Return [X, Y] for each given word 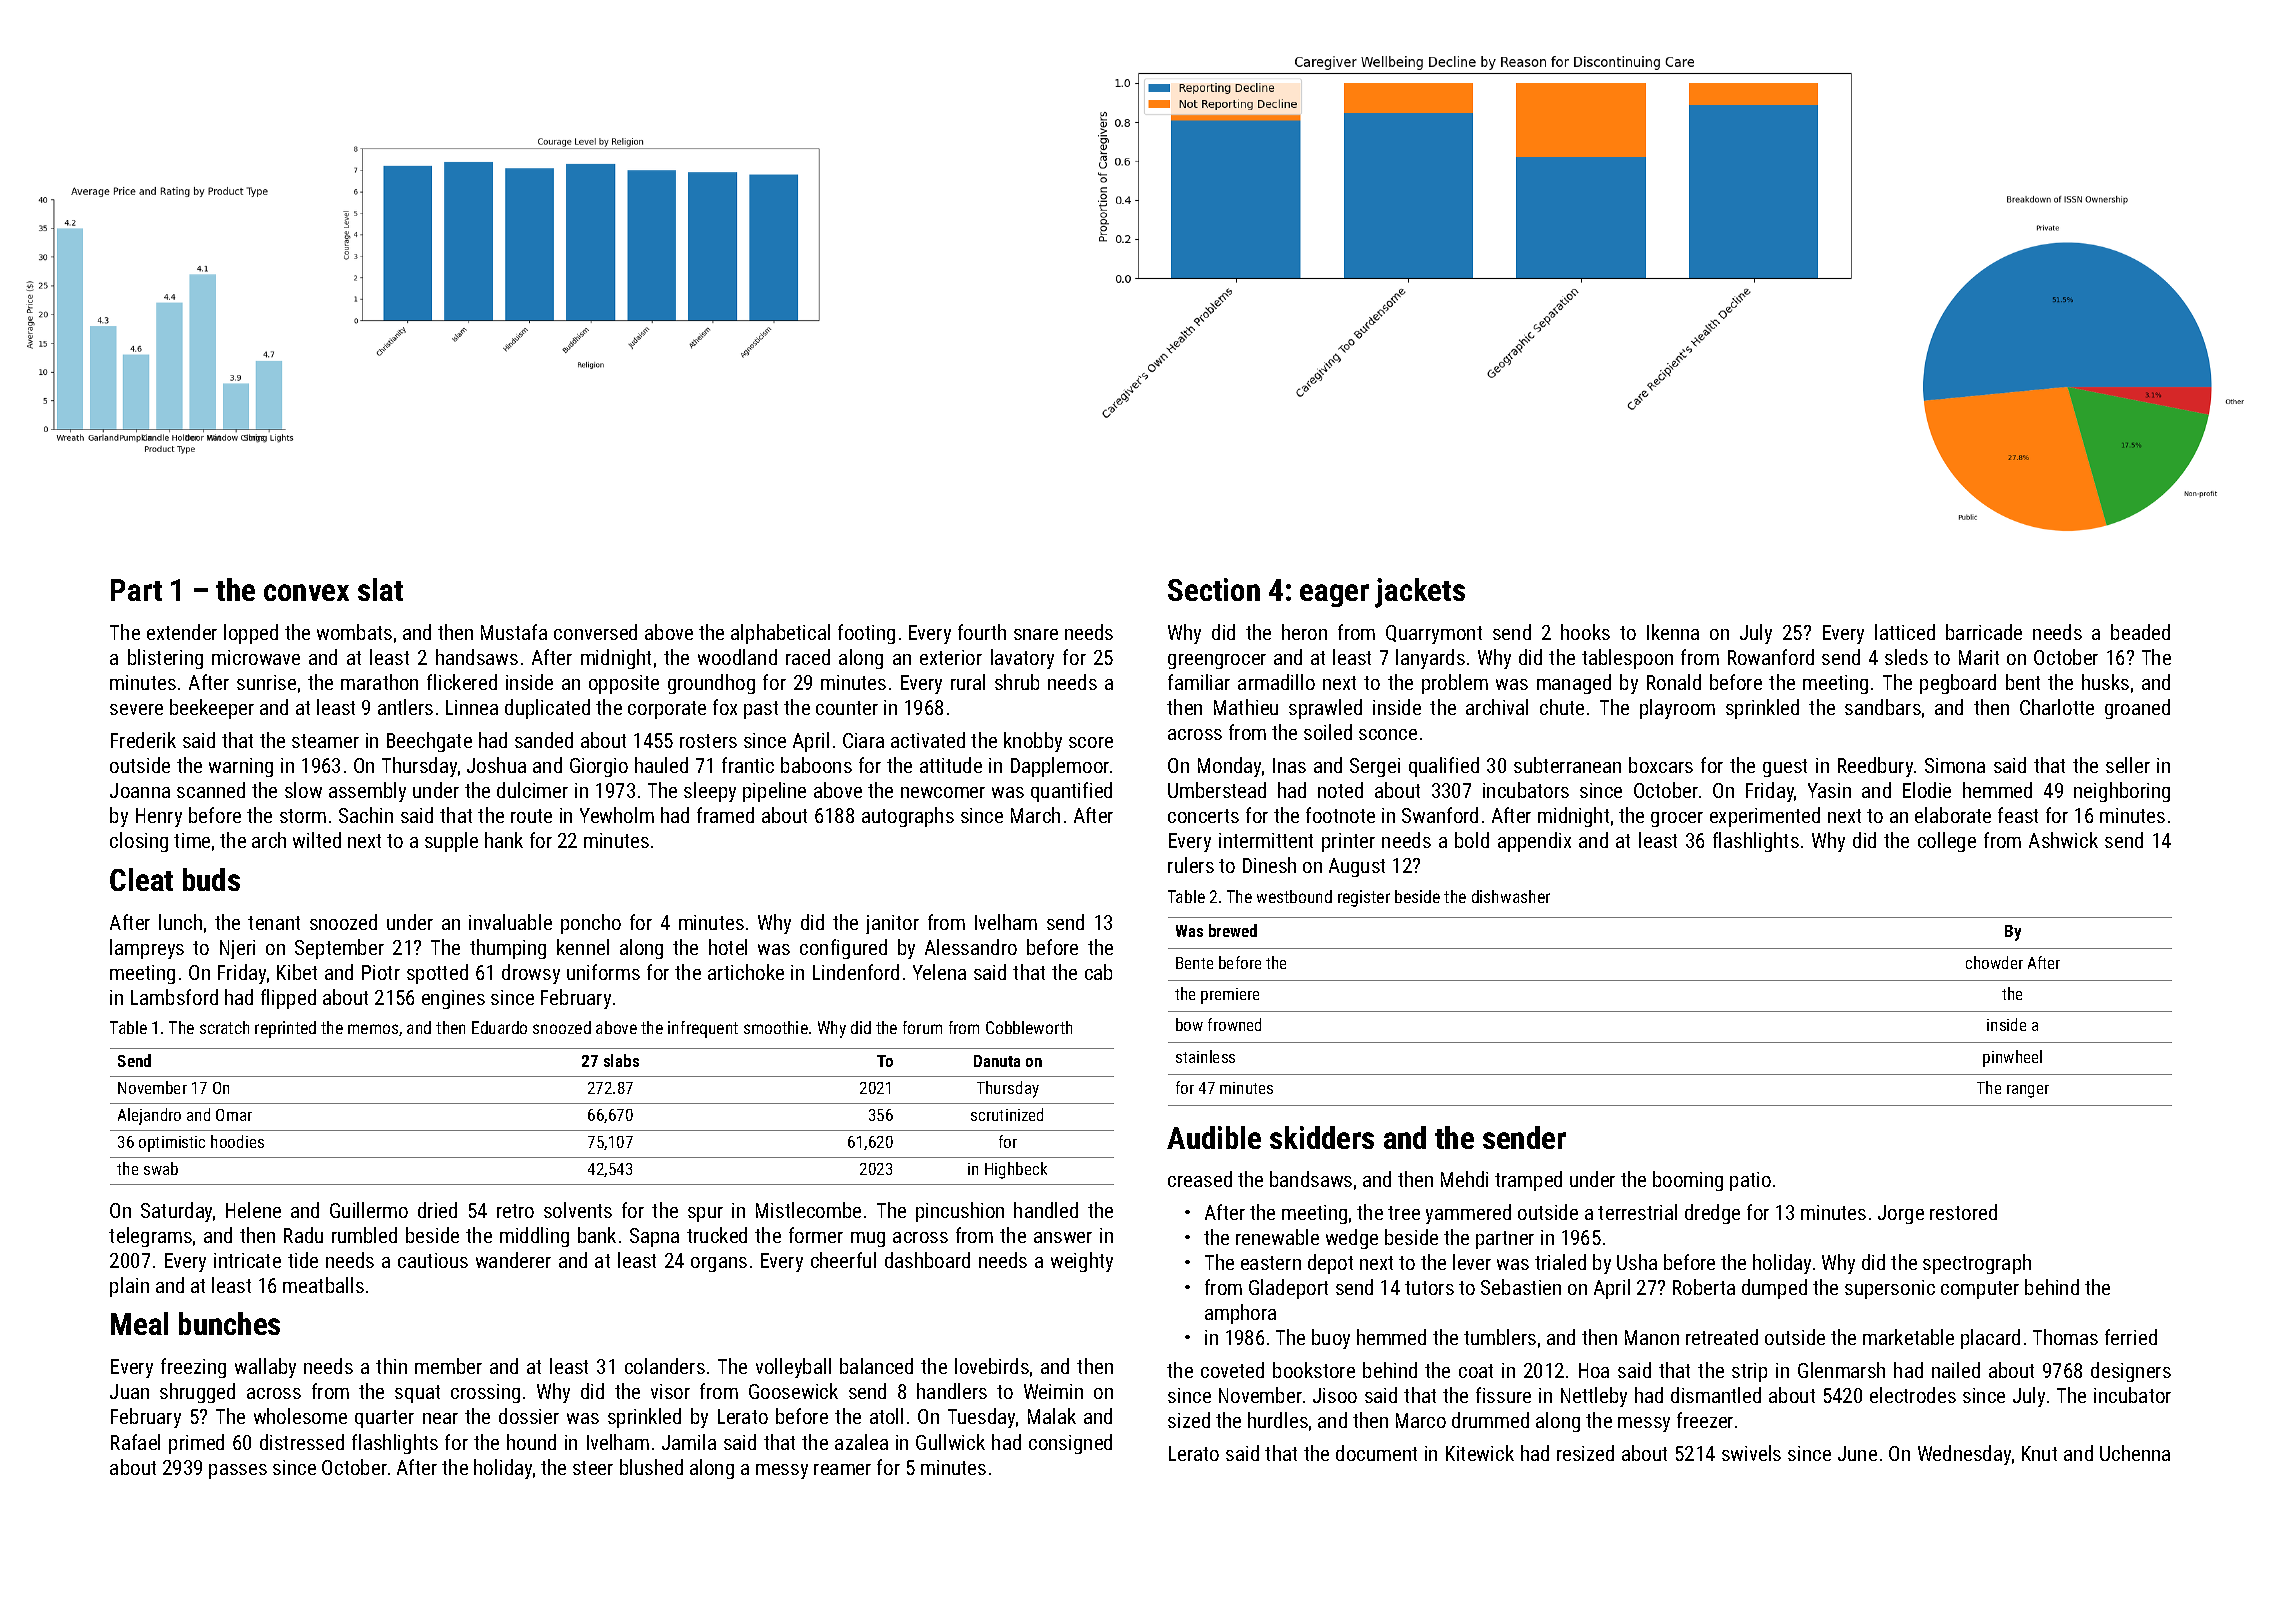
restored [1963, 1212]
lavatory [1022, 659]
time [192, 840]
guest [1785, 768]
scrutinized [1007, 1114]
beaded [2140, 632]
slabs [621, 1060]
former [816, 1235]
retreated [1722, 1337]
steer [593, 1468]
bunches [229, 1323]
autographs [908, 817]
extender [182, 632]
